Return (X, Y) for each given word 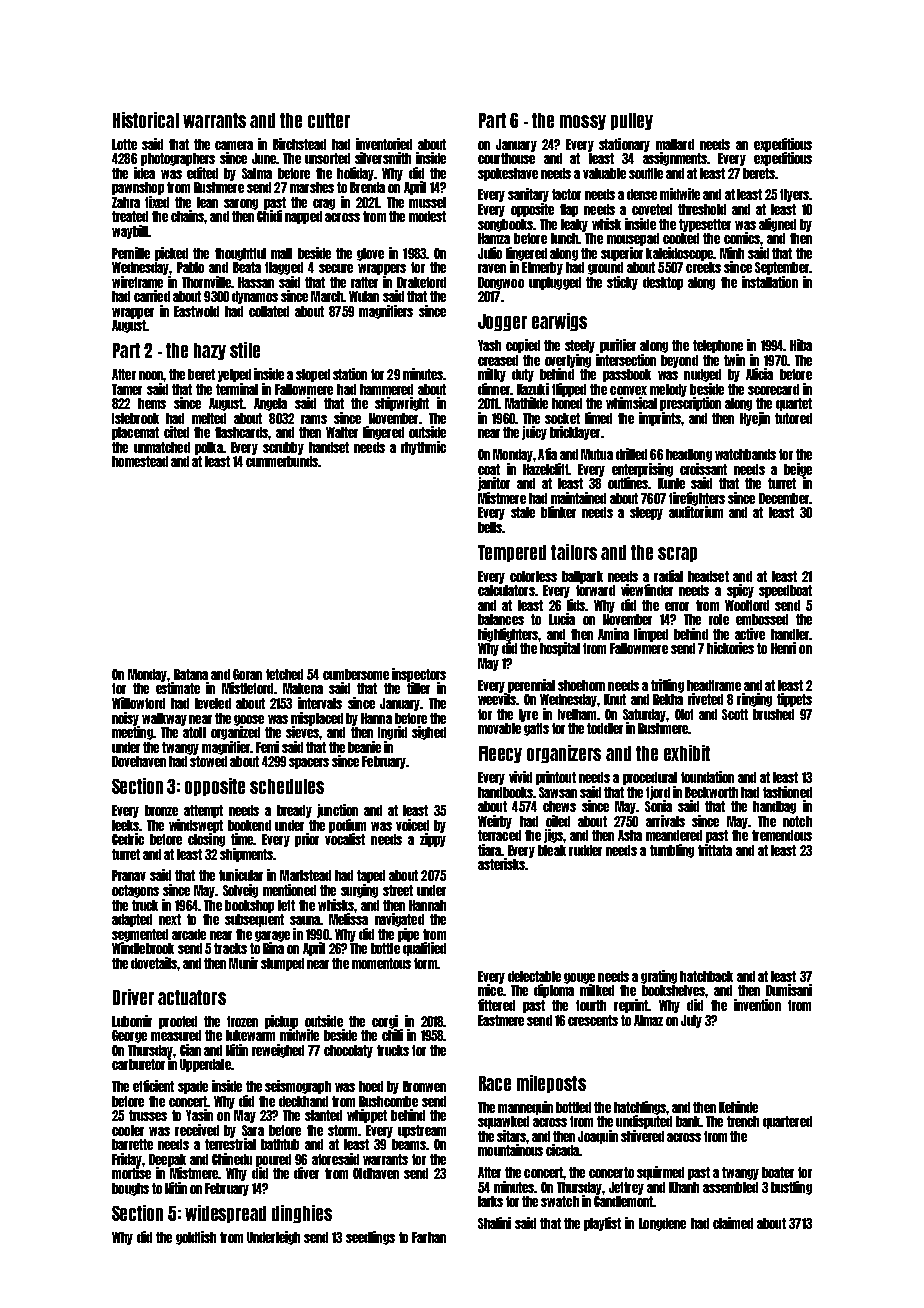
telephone (718, 346)
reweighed (278, 1051)
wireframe (137, 282)
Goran (247, 674)
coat (489, 469)
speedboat (785, 591)
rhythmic (423, 448)
